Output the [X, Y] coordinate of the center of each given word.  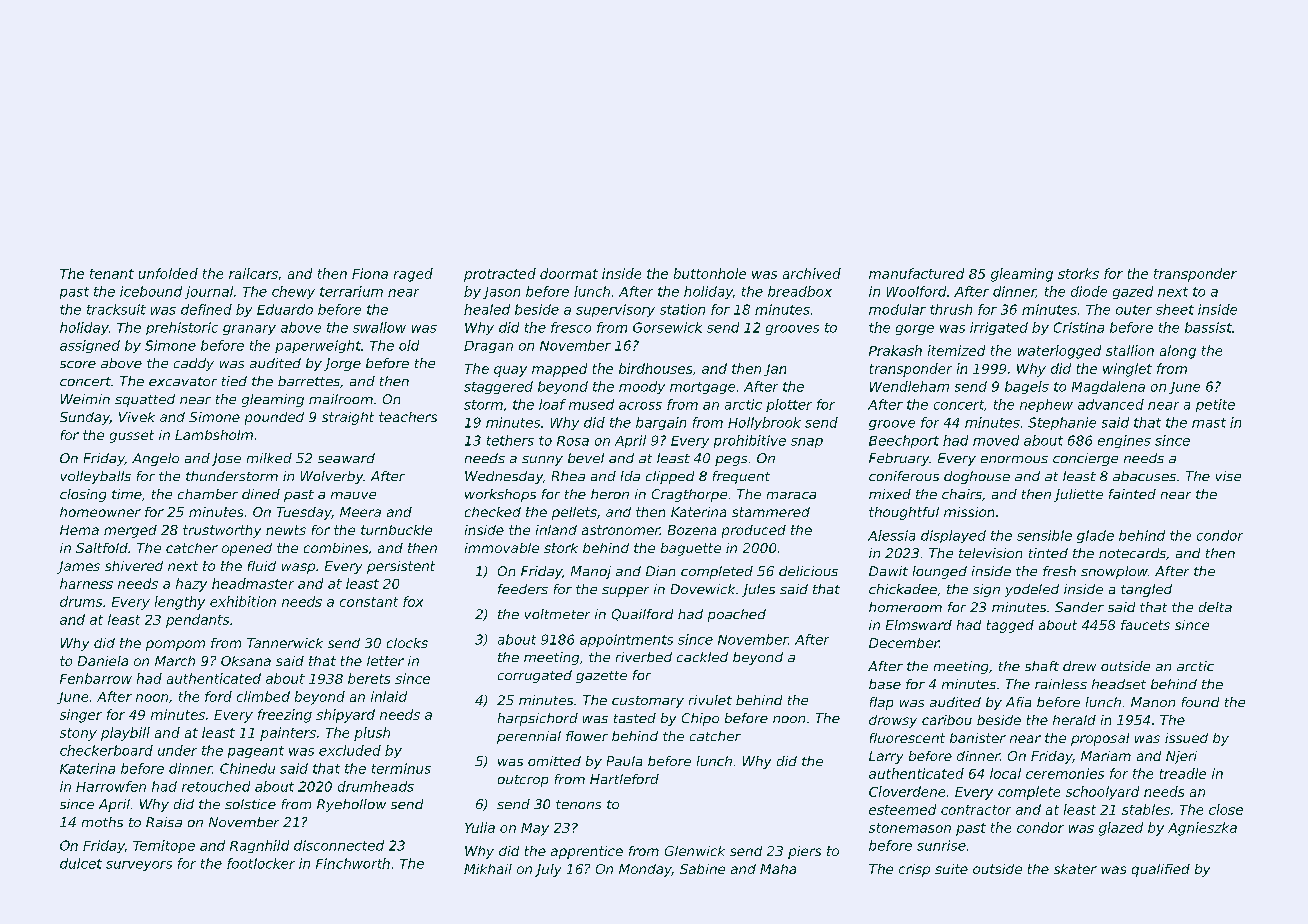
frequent [741, 477]
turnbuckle [396, 530]
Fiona [370, 273]
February [899, 459]
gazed [1133, 292]
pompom [175, 645]
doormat [569, 273]
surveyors [139, 866]
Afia [1018, 702]
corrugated [535, 676]
